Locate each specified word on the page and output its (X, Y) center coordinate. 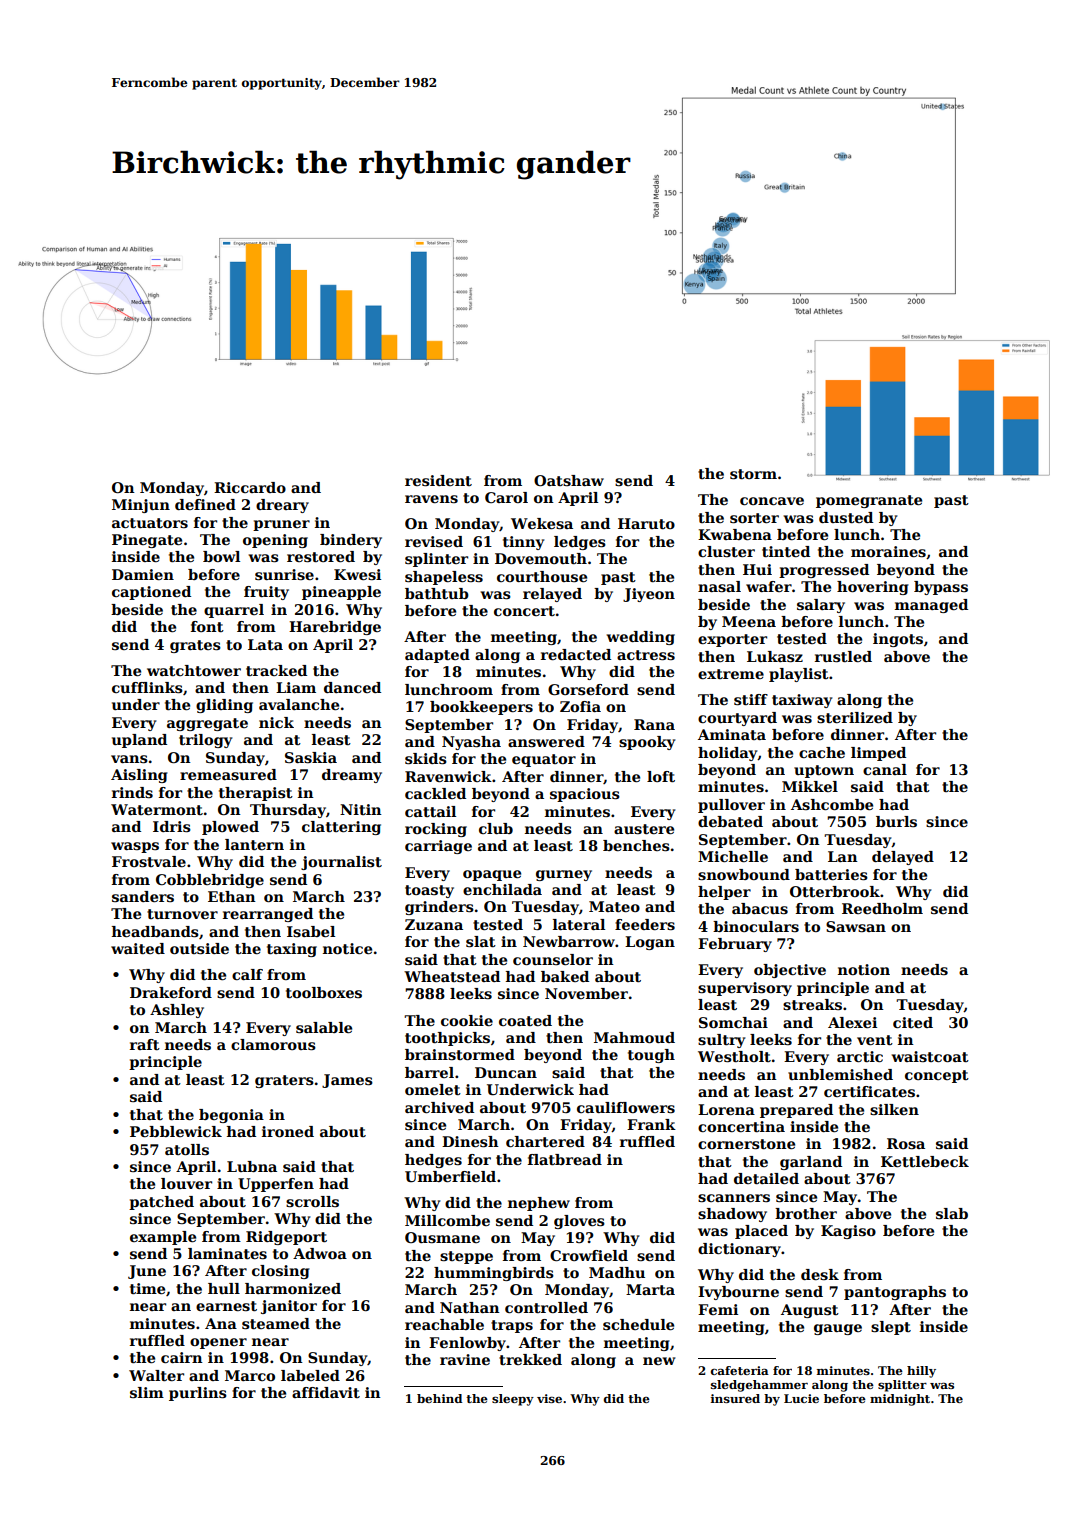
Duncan (506, 1072)
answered (546, 741)
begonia (231, 1116)
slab (952, 1213)
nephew (539, 1204)
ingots (898, 640)
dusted (846, 517)
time (147, 1288)
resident (438, 480)
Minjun (141, 506)
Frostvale (149, 861)
